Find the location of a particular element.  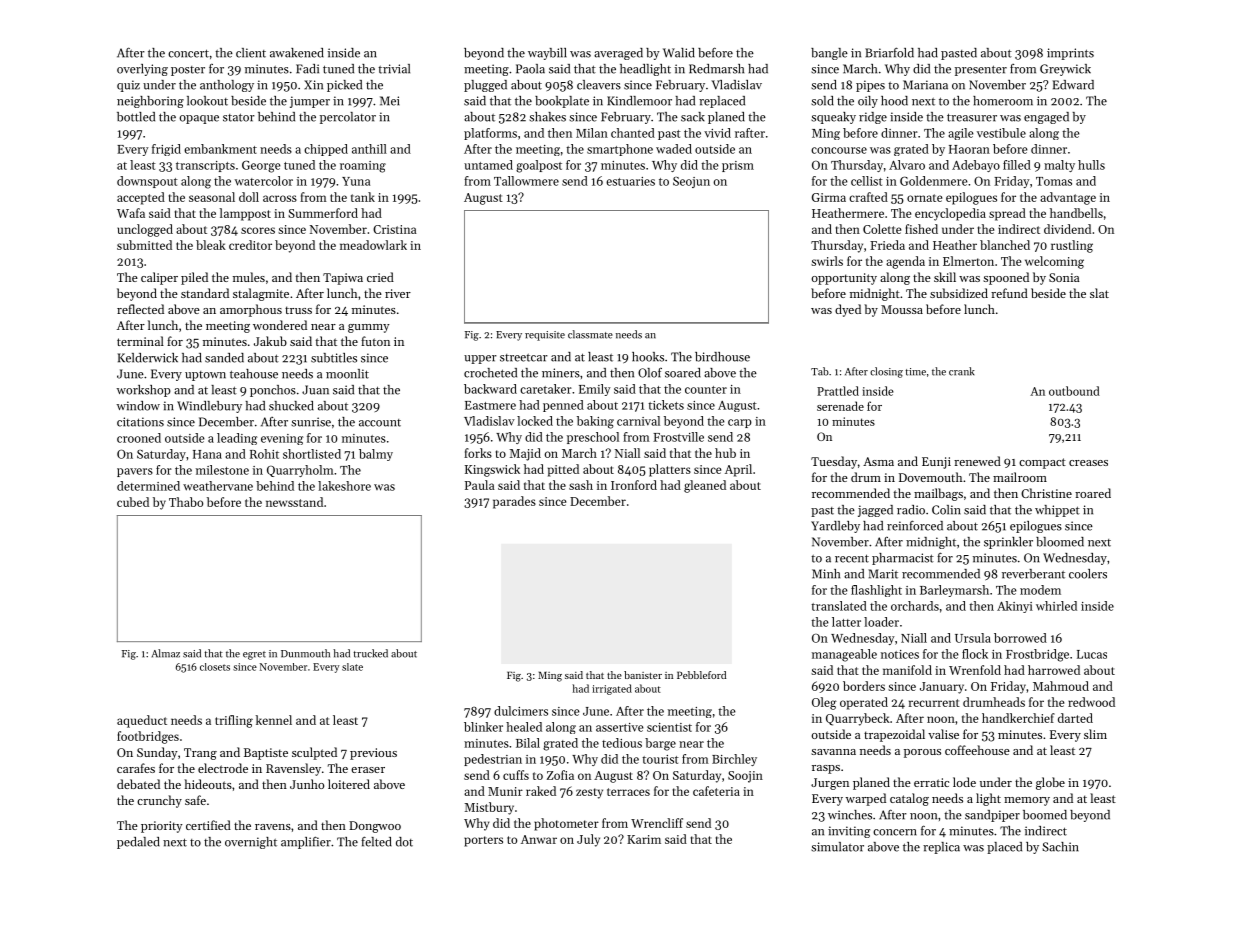

refund is located at coordinates (1009, 293).
